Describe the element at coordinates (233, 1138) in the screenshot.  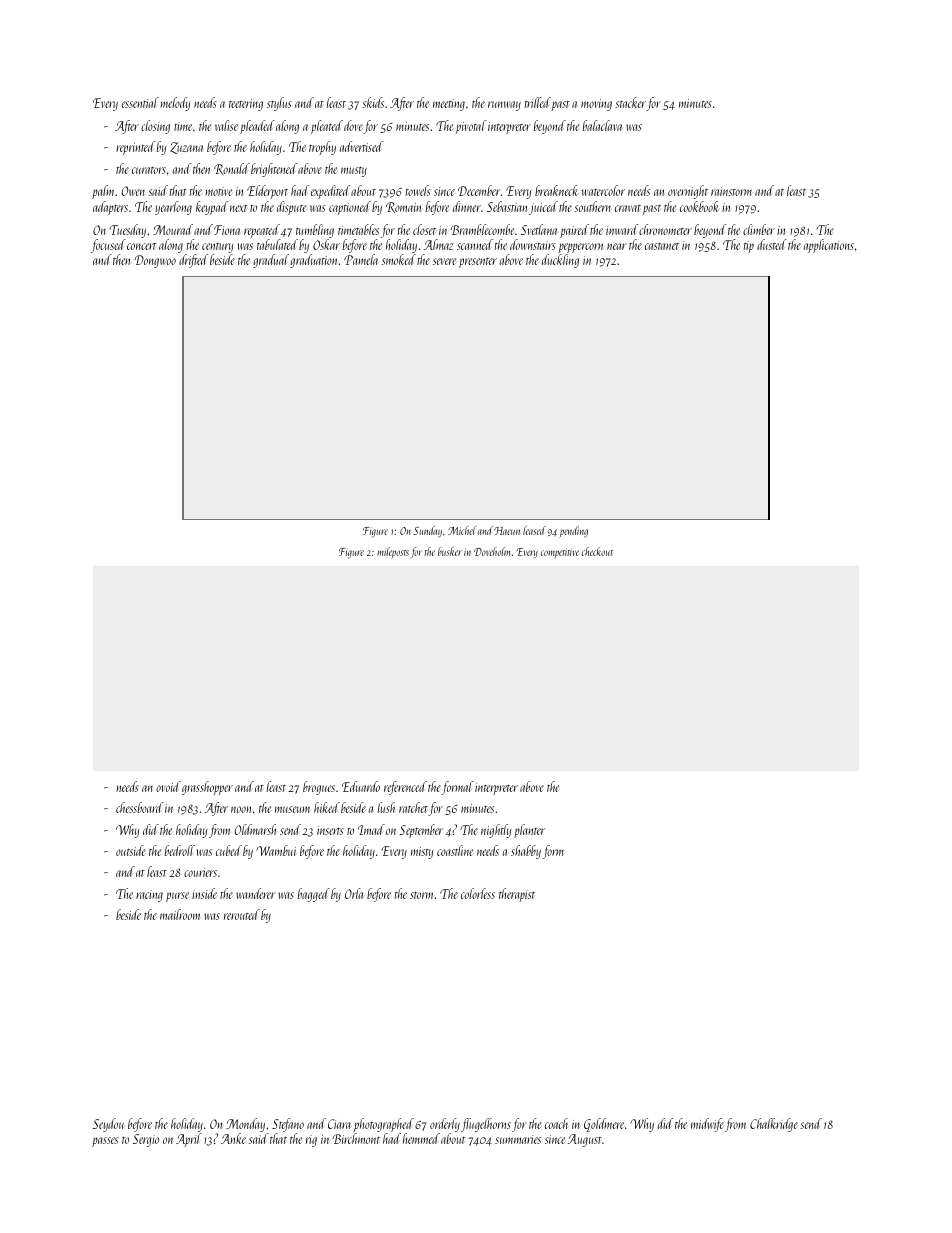
I see `Anke` at that location.
